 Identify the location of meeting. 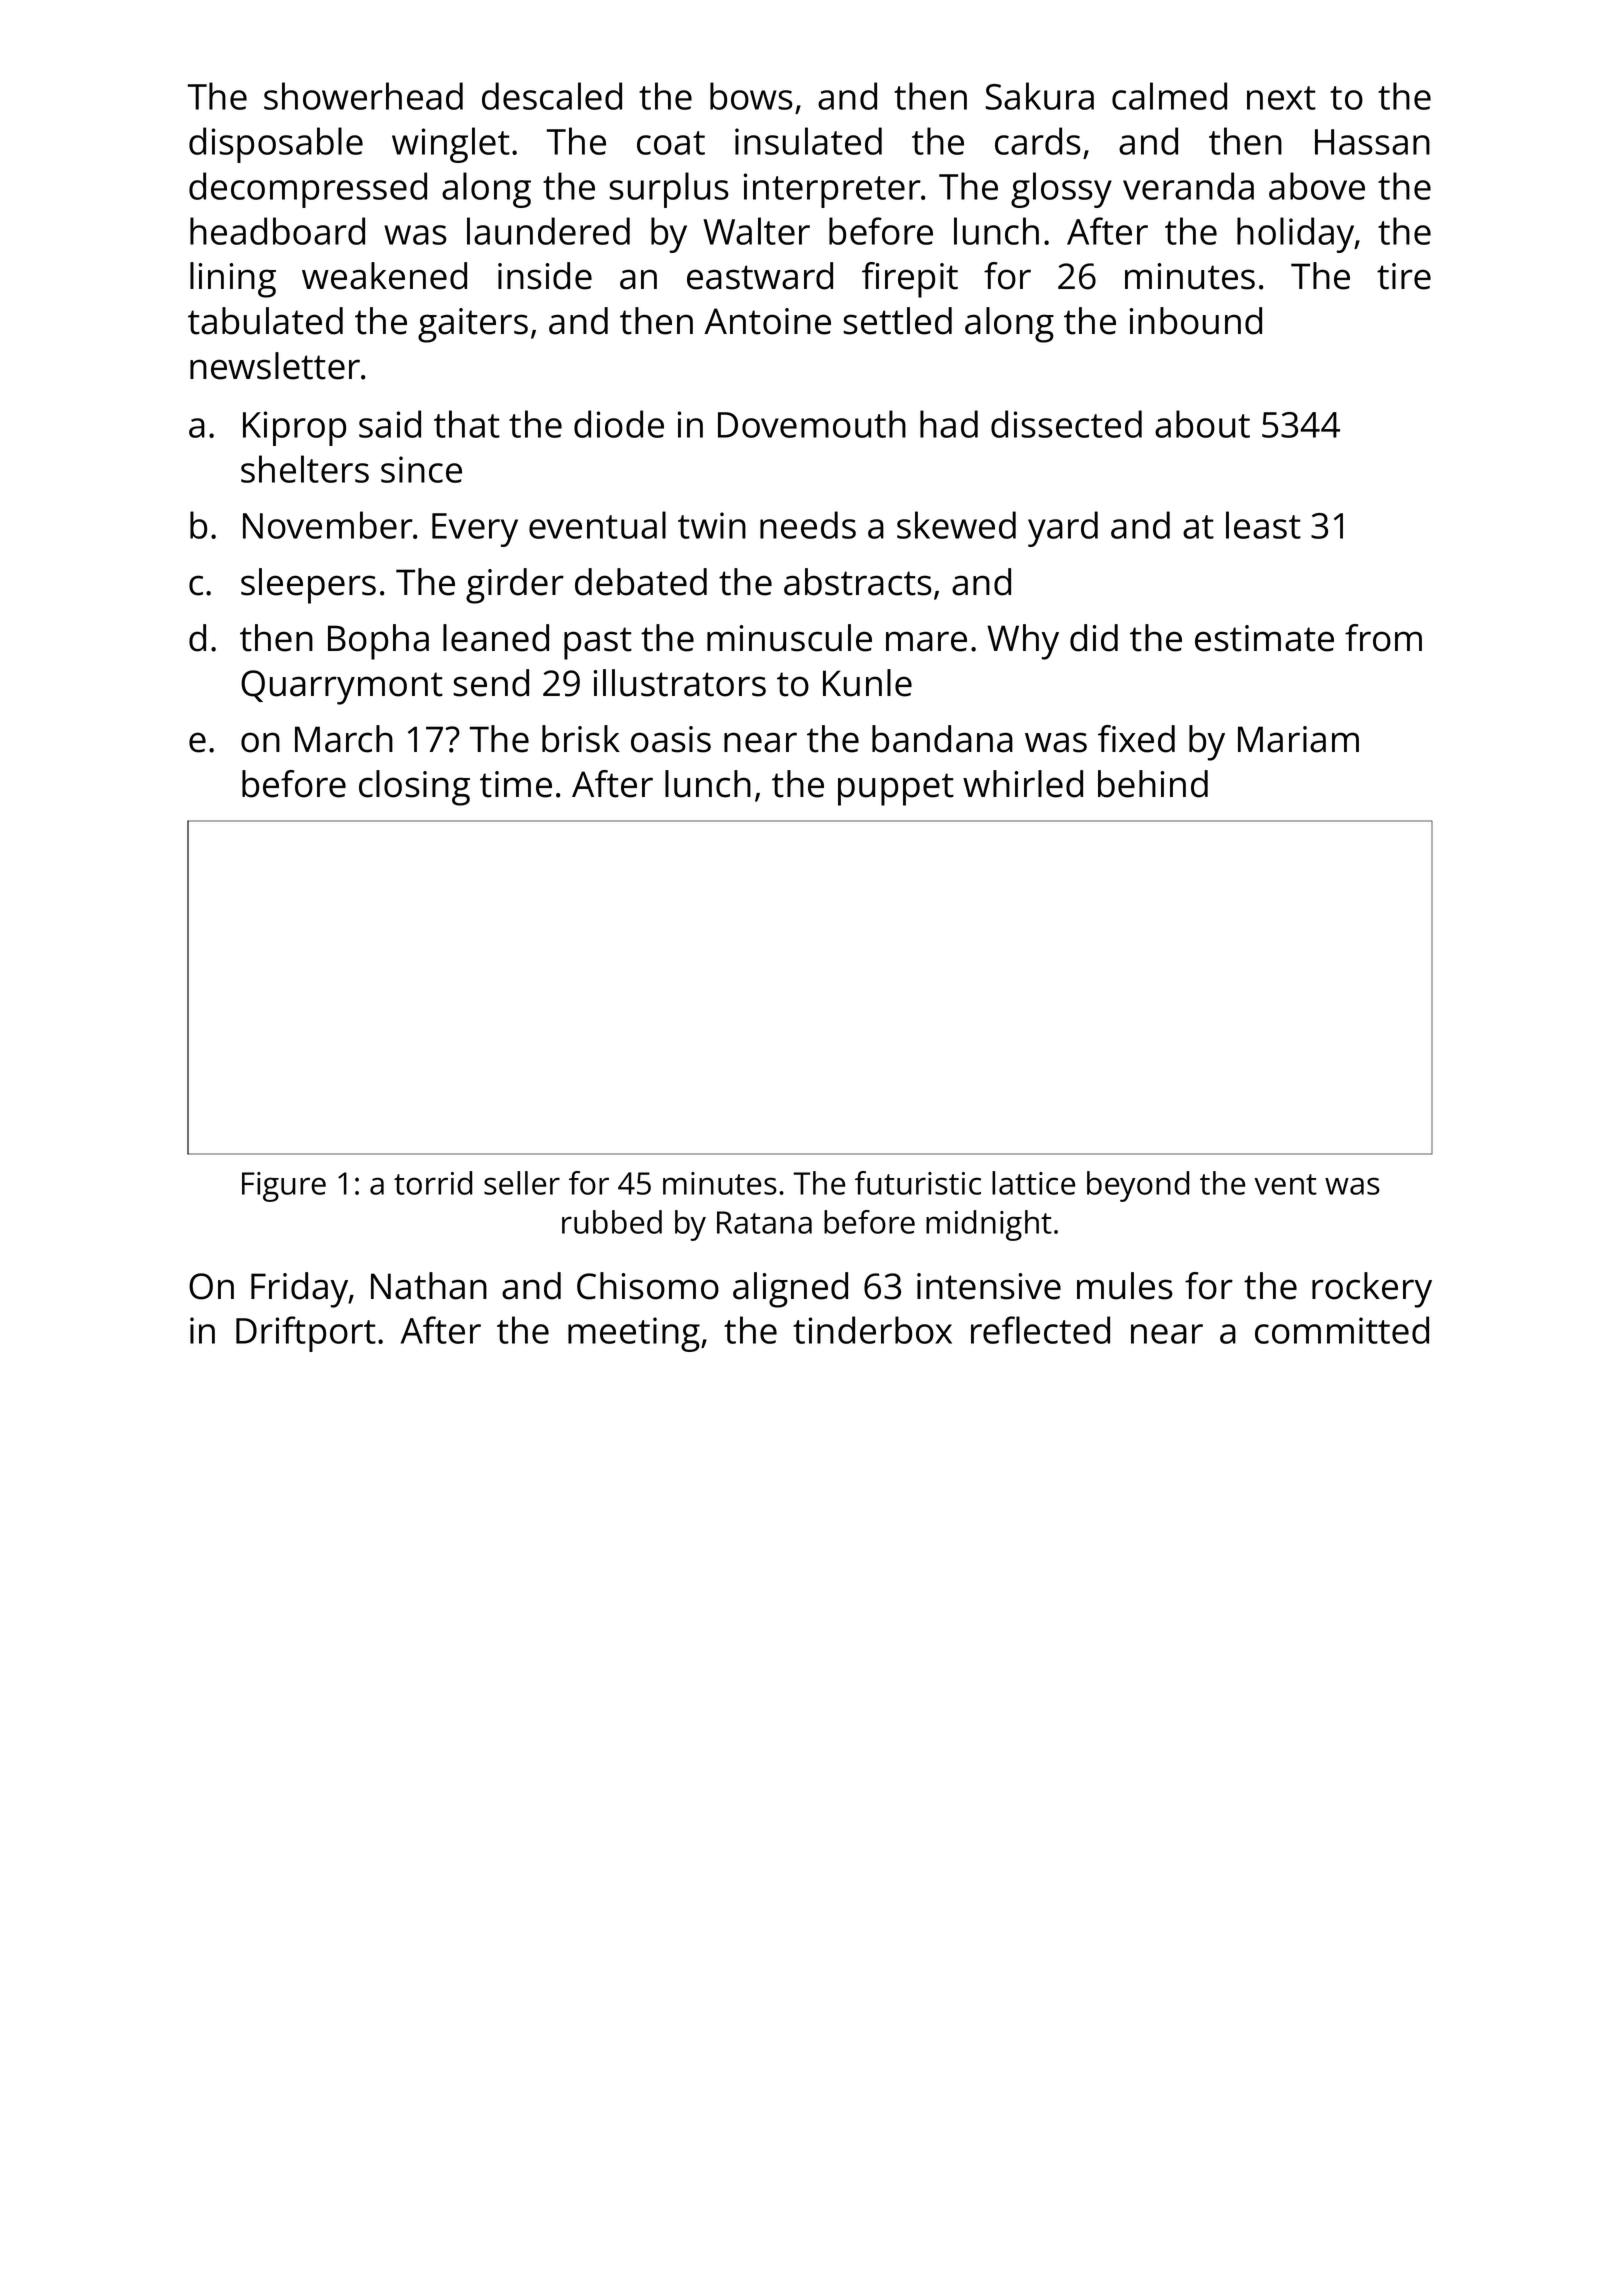
(634, 1334).
